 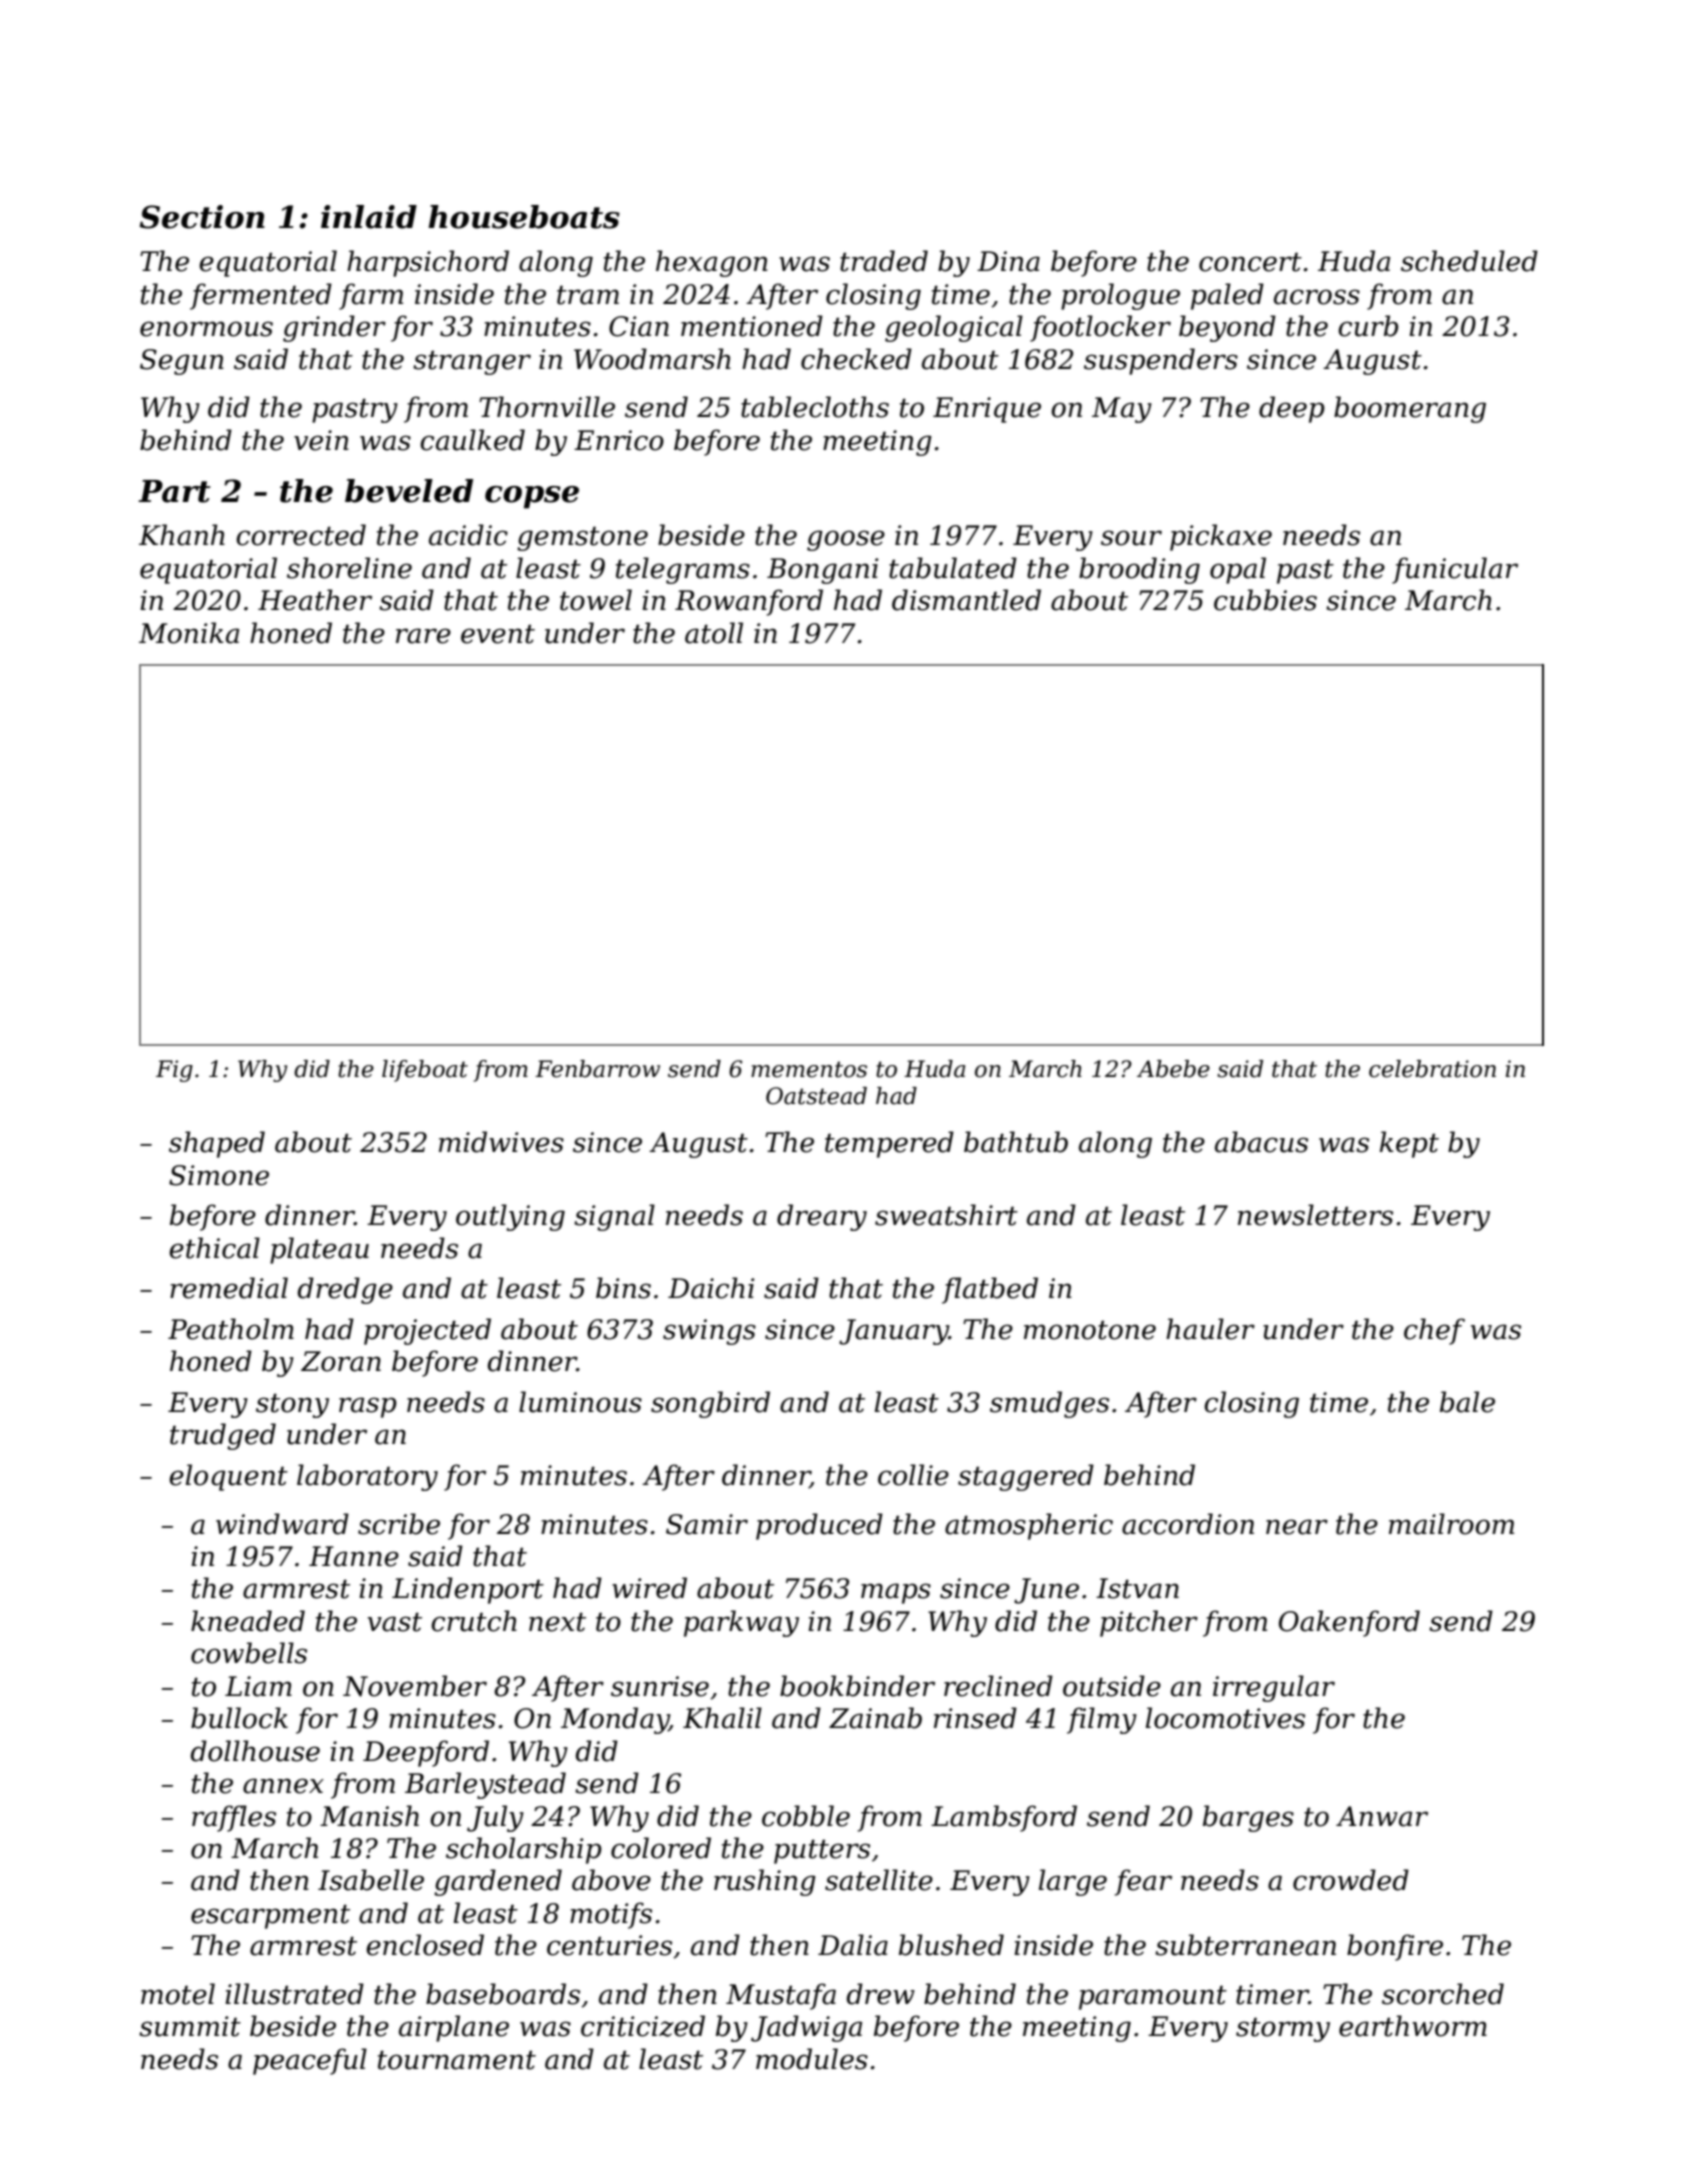 I want to click on produced, so click(x=819, y=1526).
